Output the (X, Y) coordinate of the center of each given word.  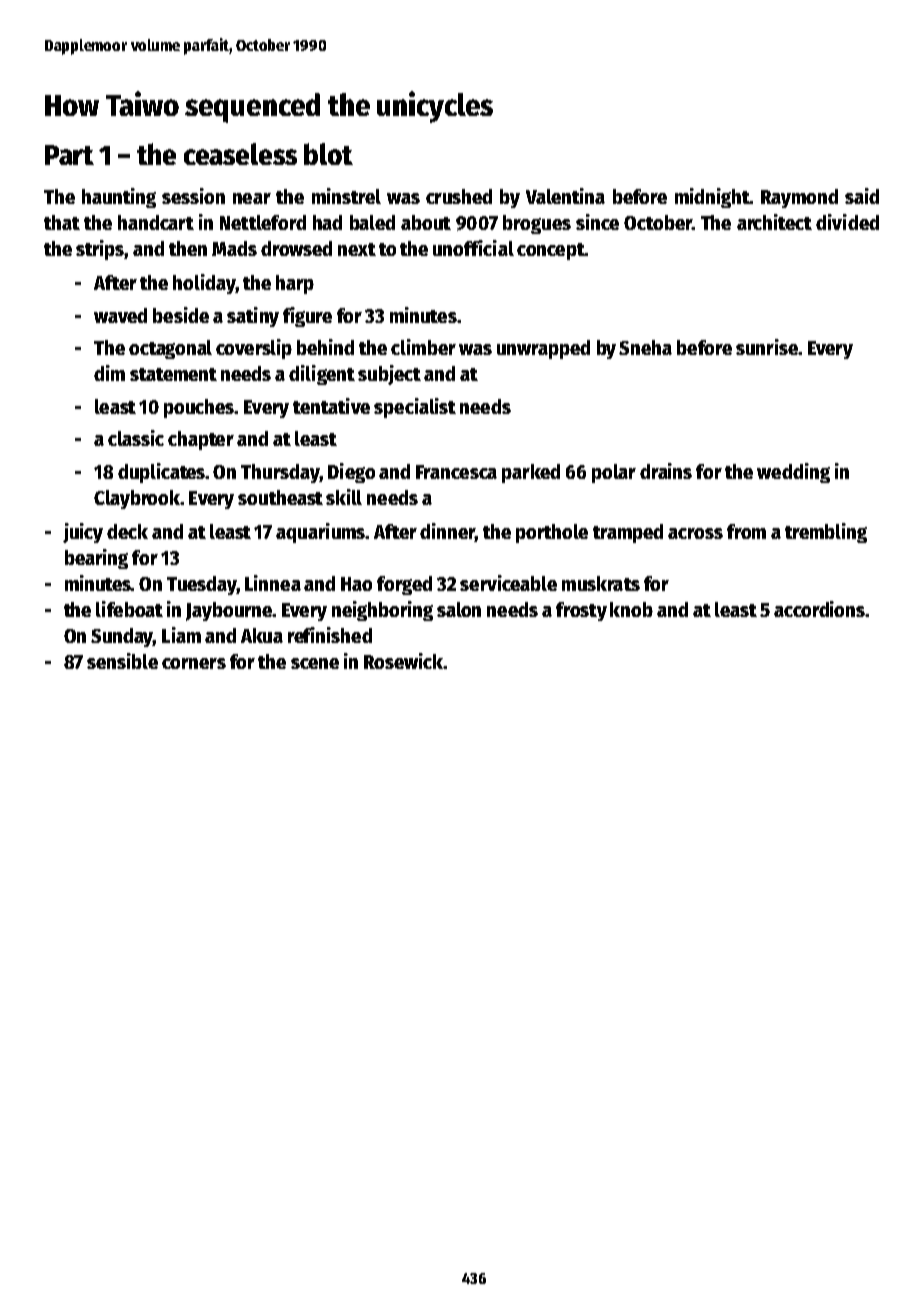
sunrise (767, 347)
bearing (96, 559)
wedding (793, 473)
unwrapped (543, 349)
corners (194, 663)
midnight (712, 198)
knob (631, 609)
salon (459, 609)
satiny (253, 317)
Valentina (565, 196)
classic (136, 438)
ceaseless (240, 154)
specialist (415, 408)
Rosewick (403, 661)
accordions (820, 609)
